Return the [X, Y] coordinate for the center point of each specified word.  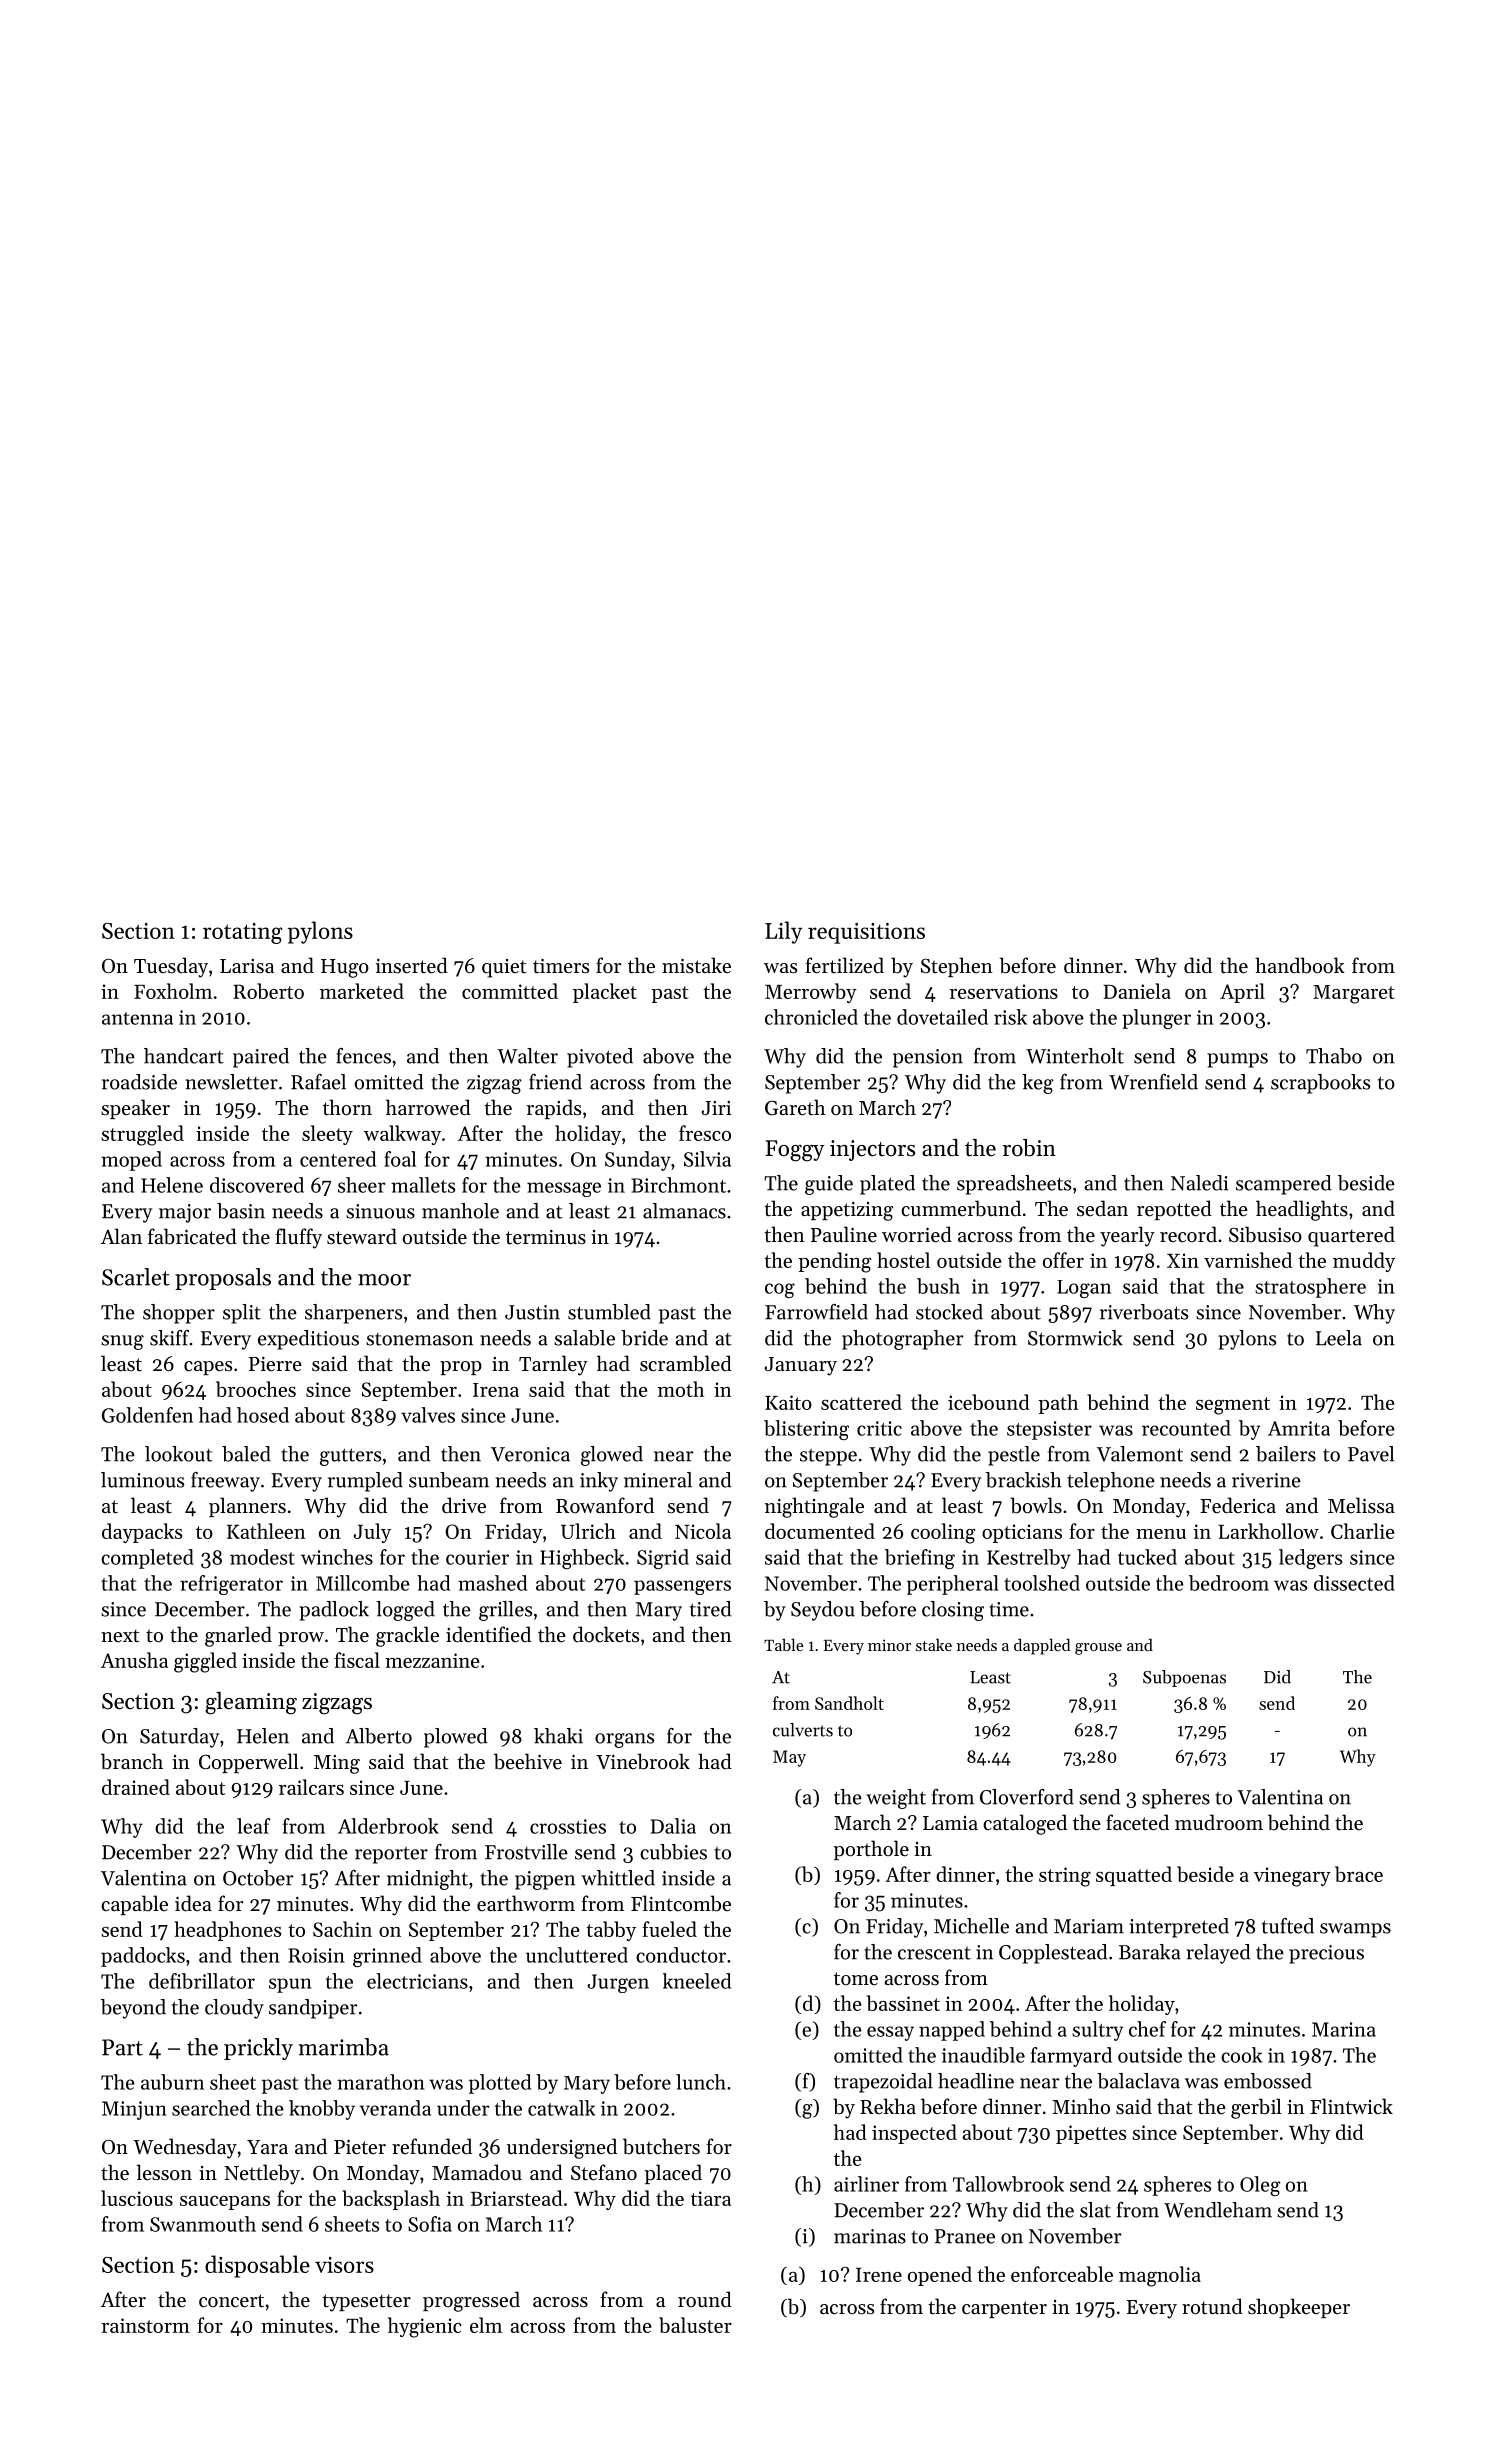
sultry [1097, 2031]
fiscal [357, 1660]
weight [896, 1799]
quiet [504, 968]
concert [231, 2301]
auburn [172, 2082]
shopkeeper [1299, 2308]
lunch [701, 2082]
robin [1029, 1148]
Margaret [1354, 994]
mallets [423, 1185]
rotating [243, 933]
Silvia [707, 1159]
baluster [695, 2325]
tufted [1288, 1926]
